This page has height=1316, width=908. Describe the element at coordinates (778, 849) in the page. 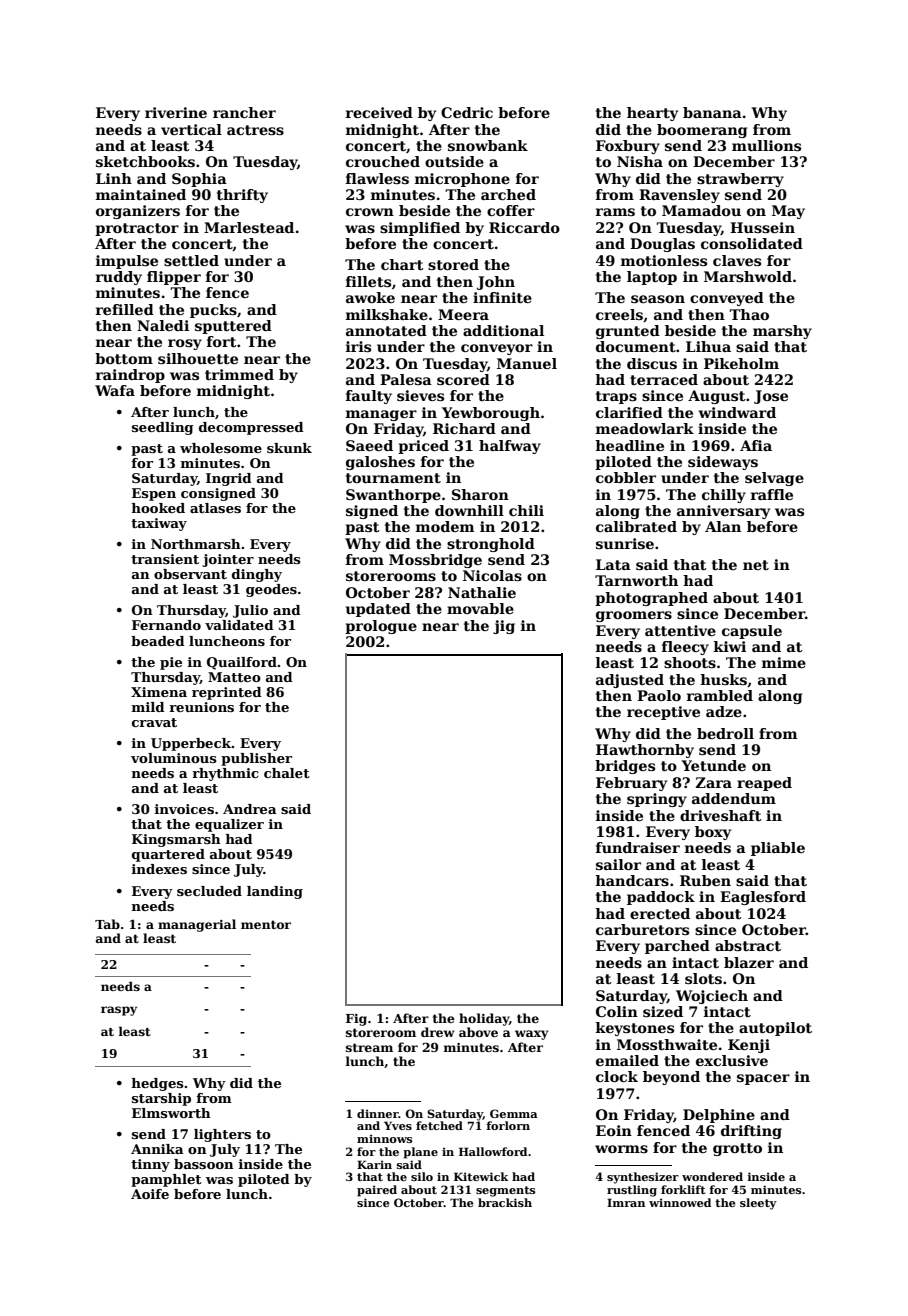

I see `pliable` at that location.
